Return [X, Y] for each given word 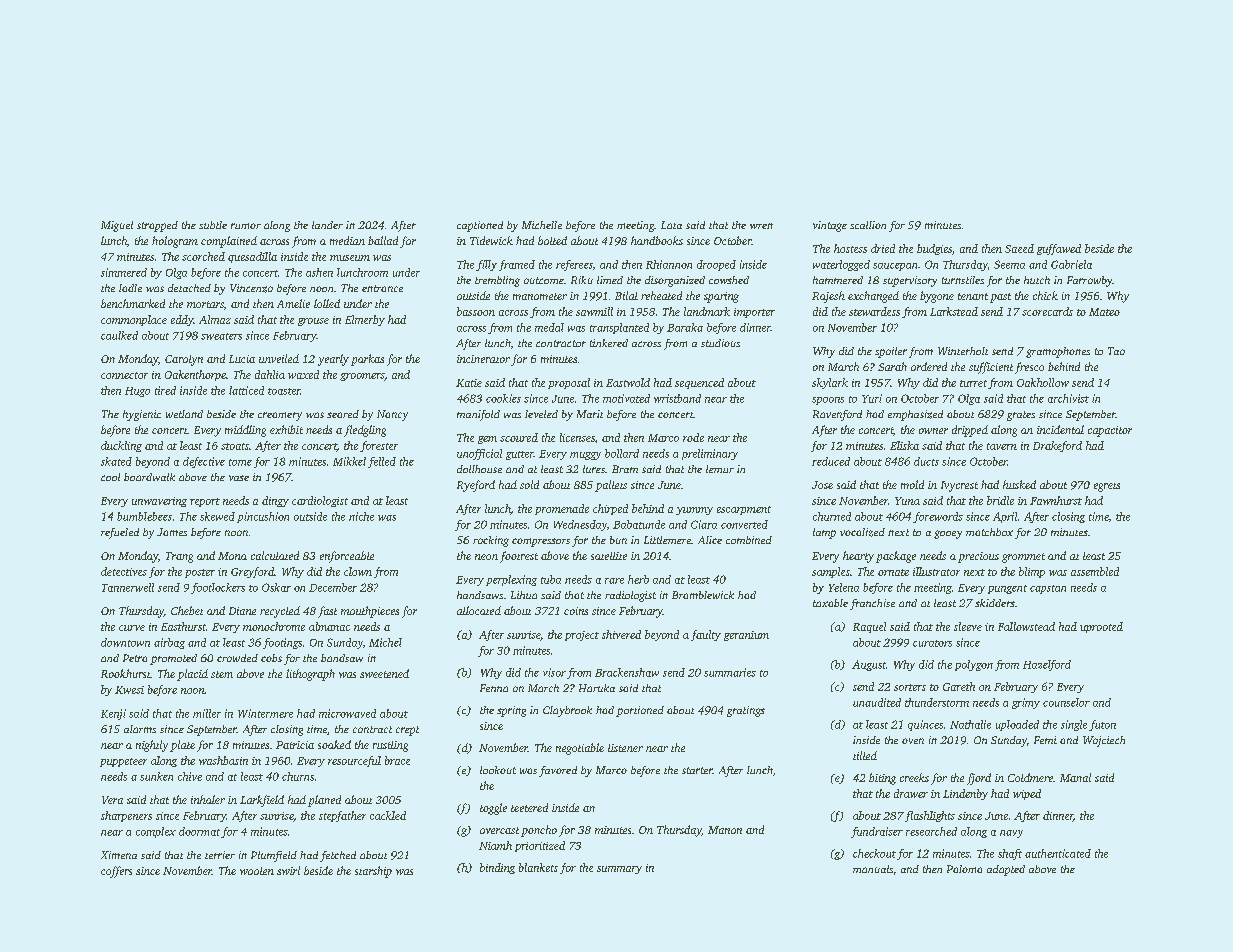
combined [749, 540]
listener [625, 748]
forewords [938, 517]
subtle [213, 225]
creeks [914, 777]
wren [761, 226]
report [205, 502]
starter [697, 770]
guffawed [1059, 249]
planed [324, 801]
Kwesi [129, 690]
